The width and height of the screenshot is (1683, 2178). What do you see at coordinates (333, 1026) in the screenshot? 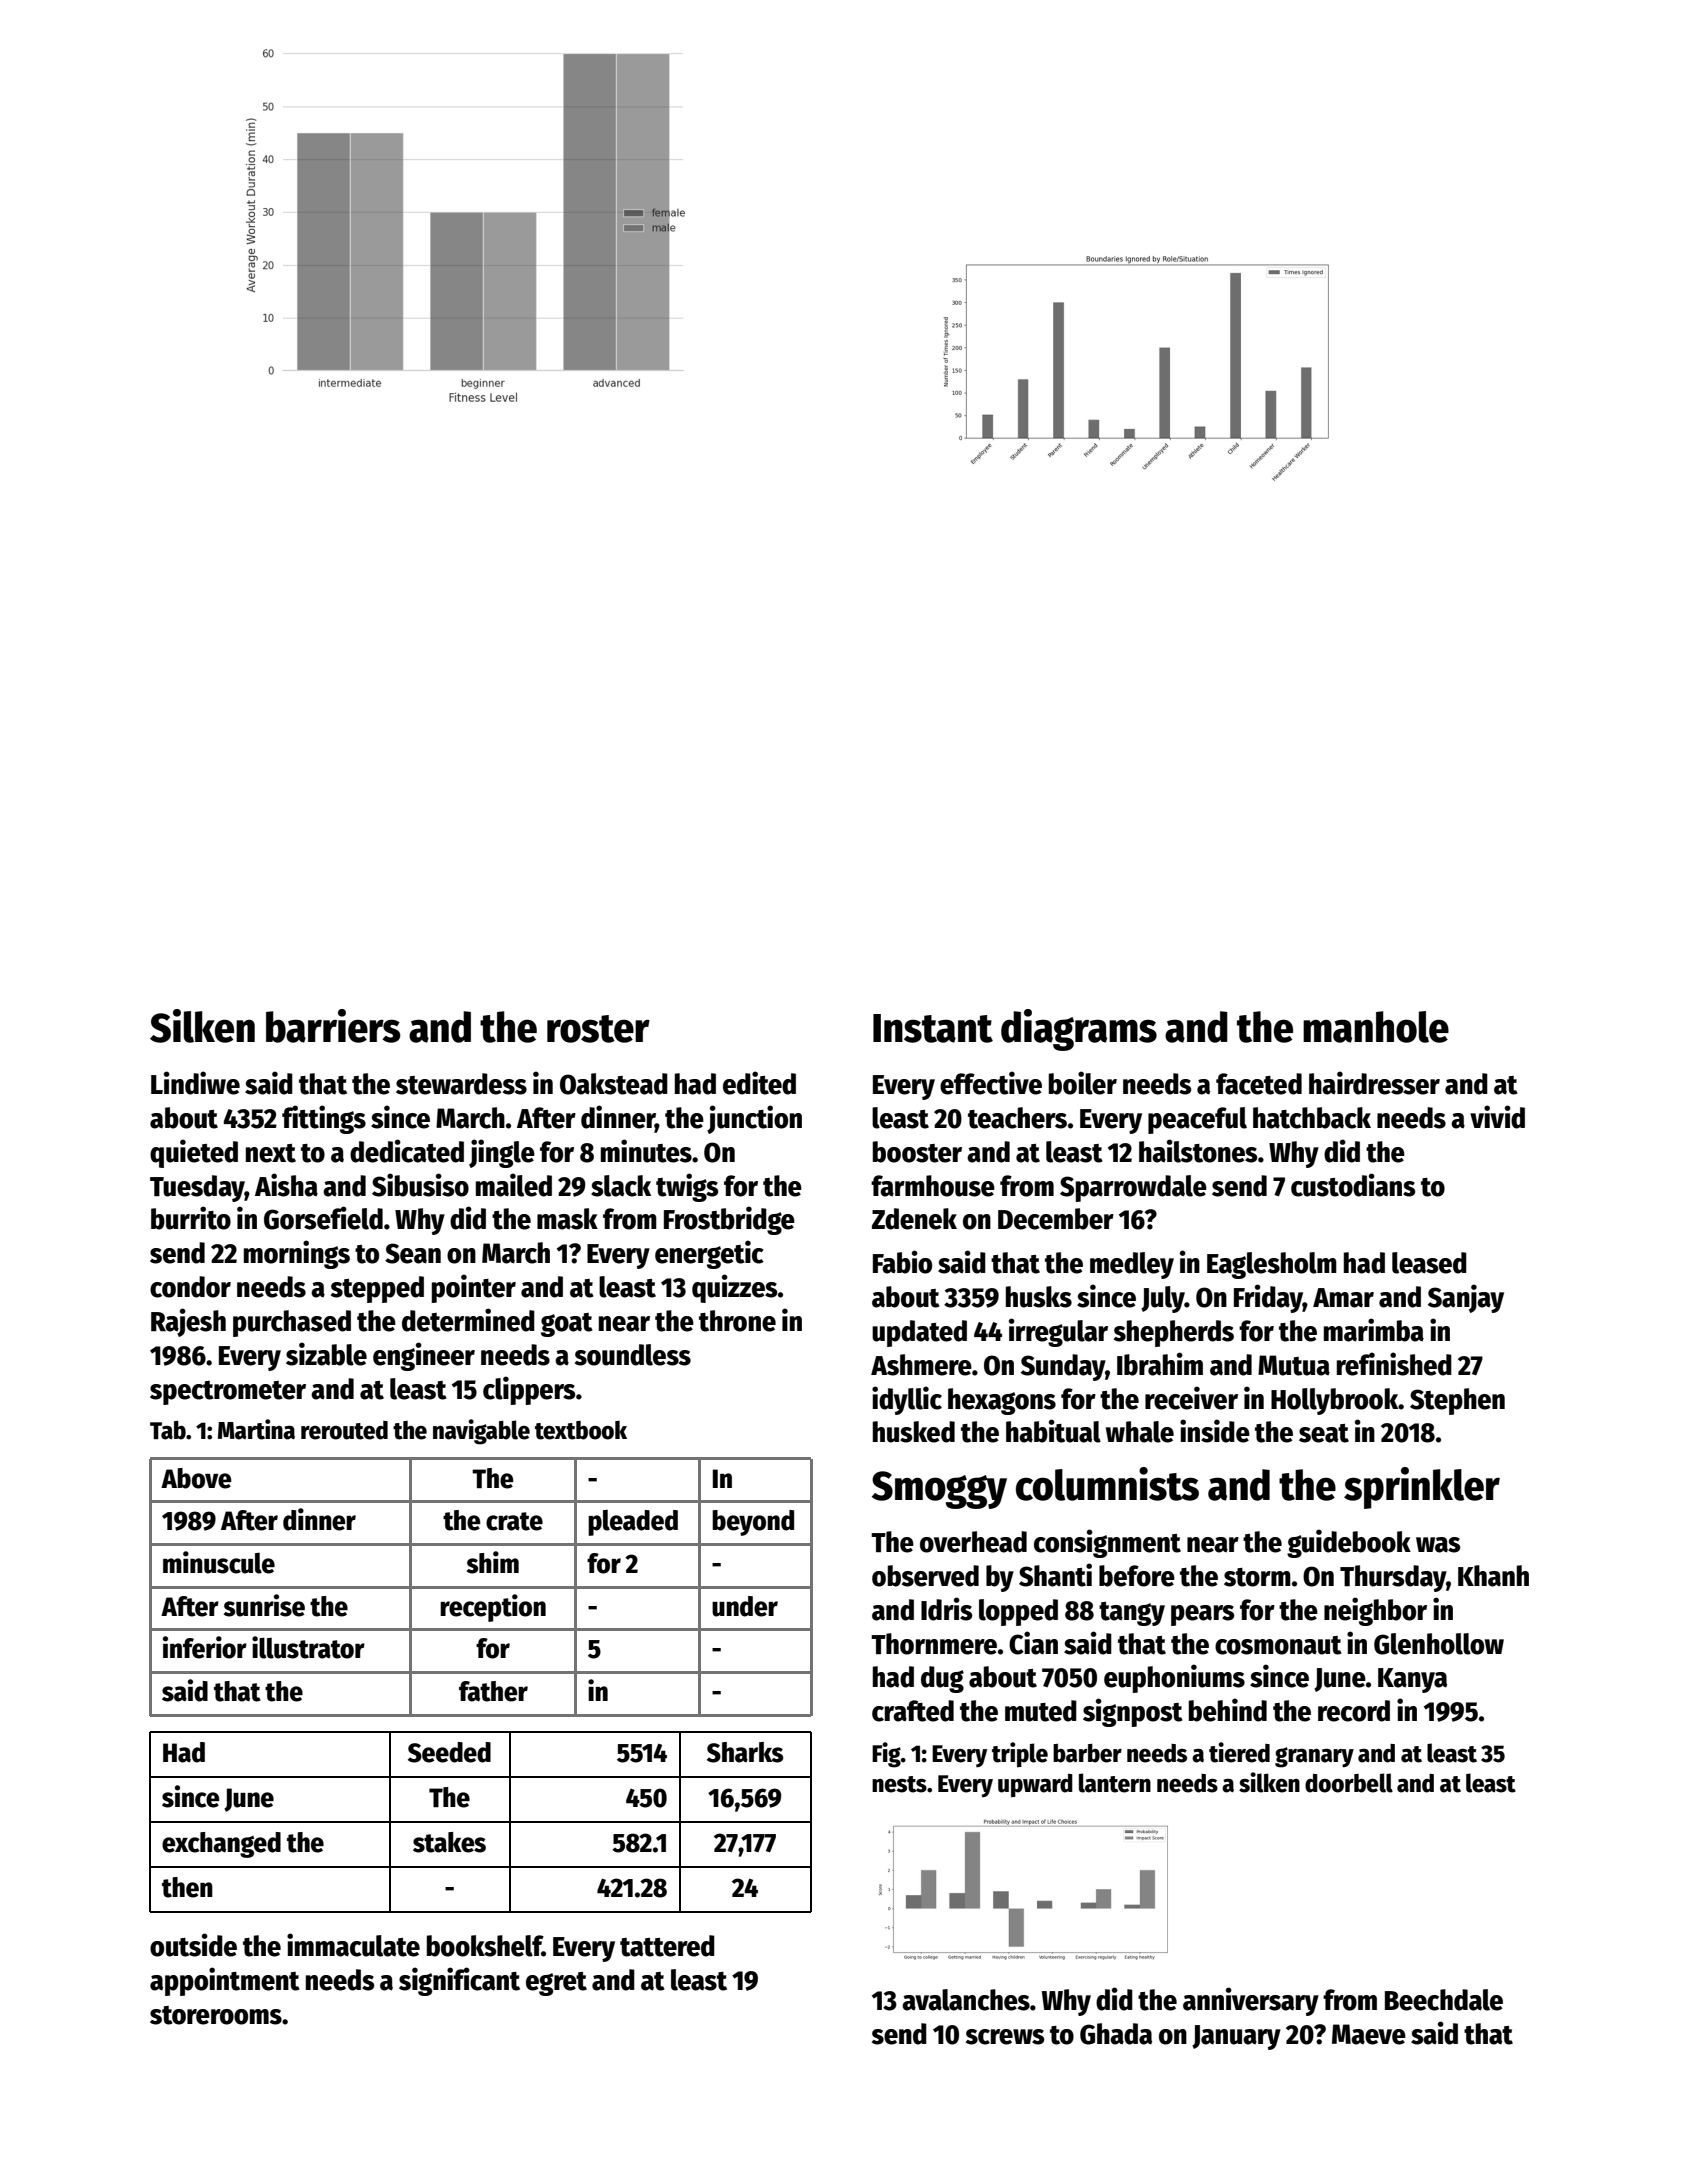
I see `barriers` at bounding box center [333, 1026].
